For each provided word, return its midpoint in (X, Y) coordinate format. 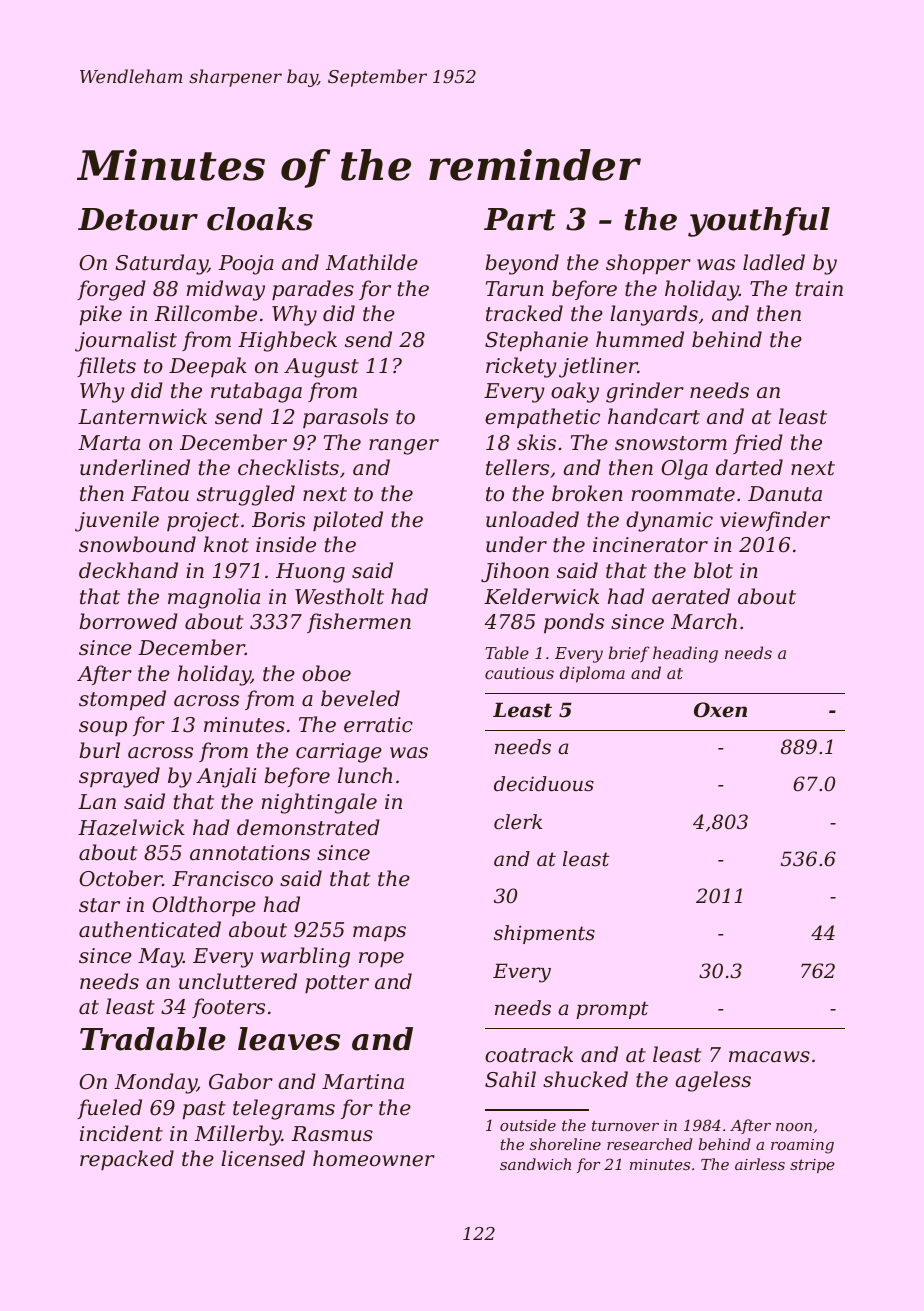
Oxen (720, 710)
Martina (363, 1082)
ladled (774, 262)
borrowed (128, 621)
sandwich (535, 1164)
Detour (138, 219)
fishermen (359, 623)
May (160, 958)
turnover (625, 1125)
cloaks (260, 219)
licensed (263, 1158)
